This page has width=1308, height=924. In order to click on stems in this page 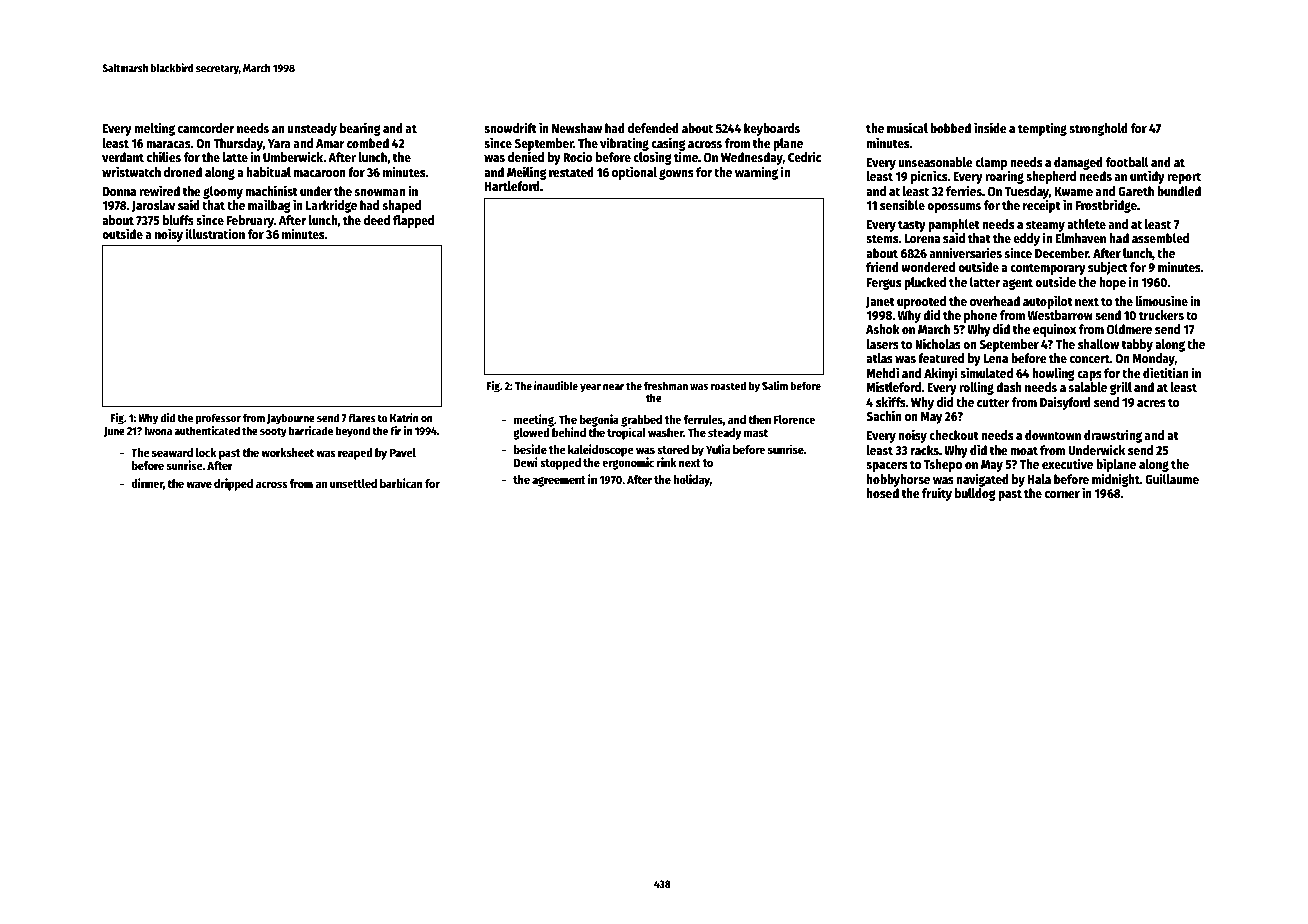, I will do `click(882, 238)`.
